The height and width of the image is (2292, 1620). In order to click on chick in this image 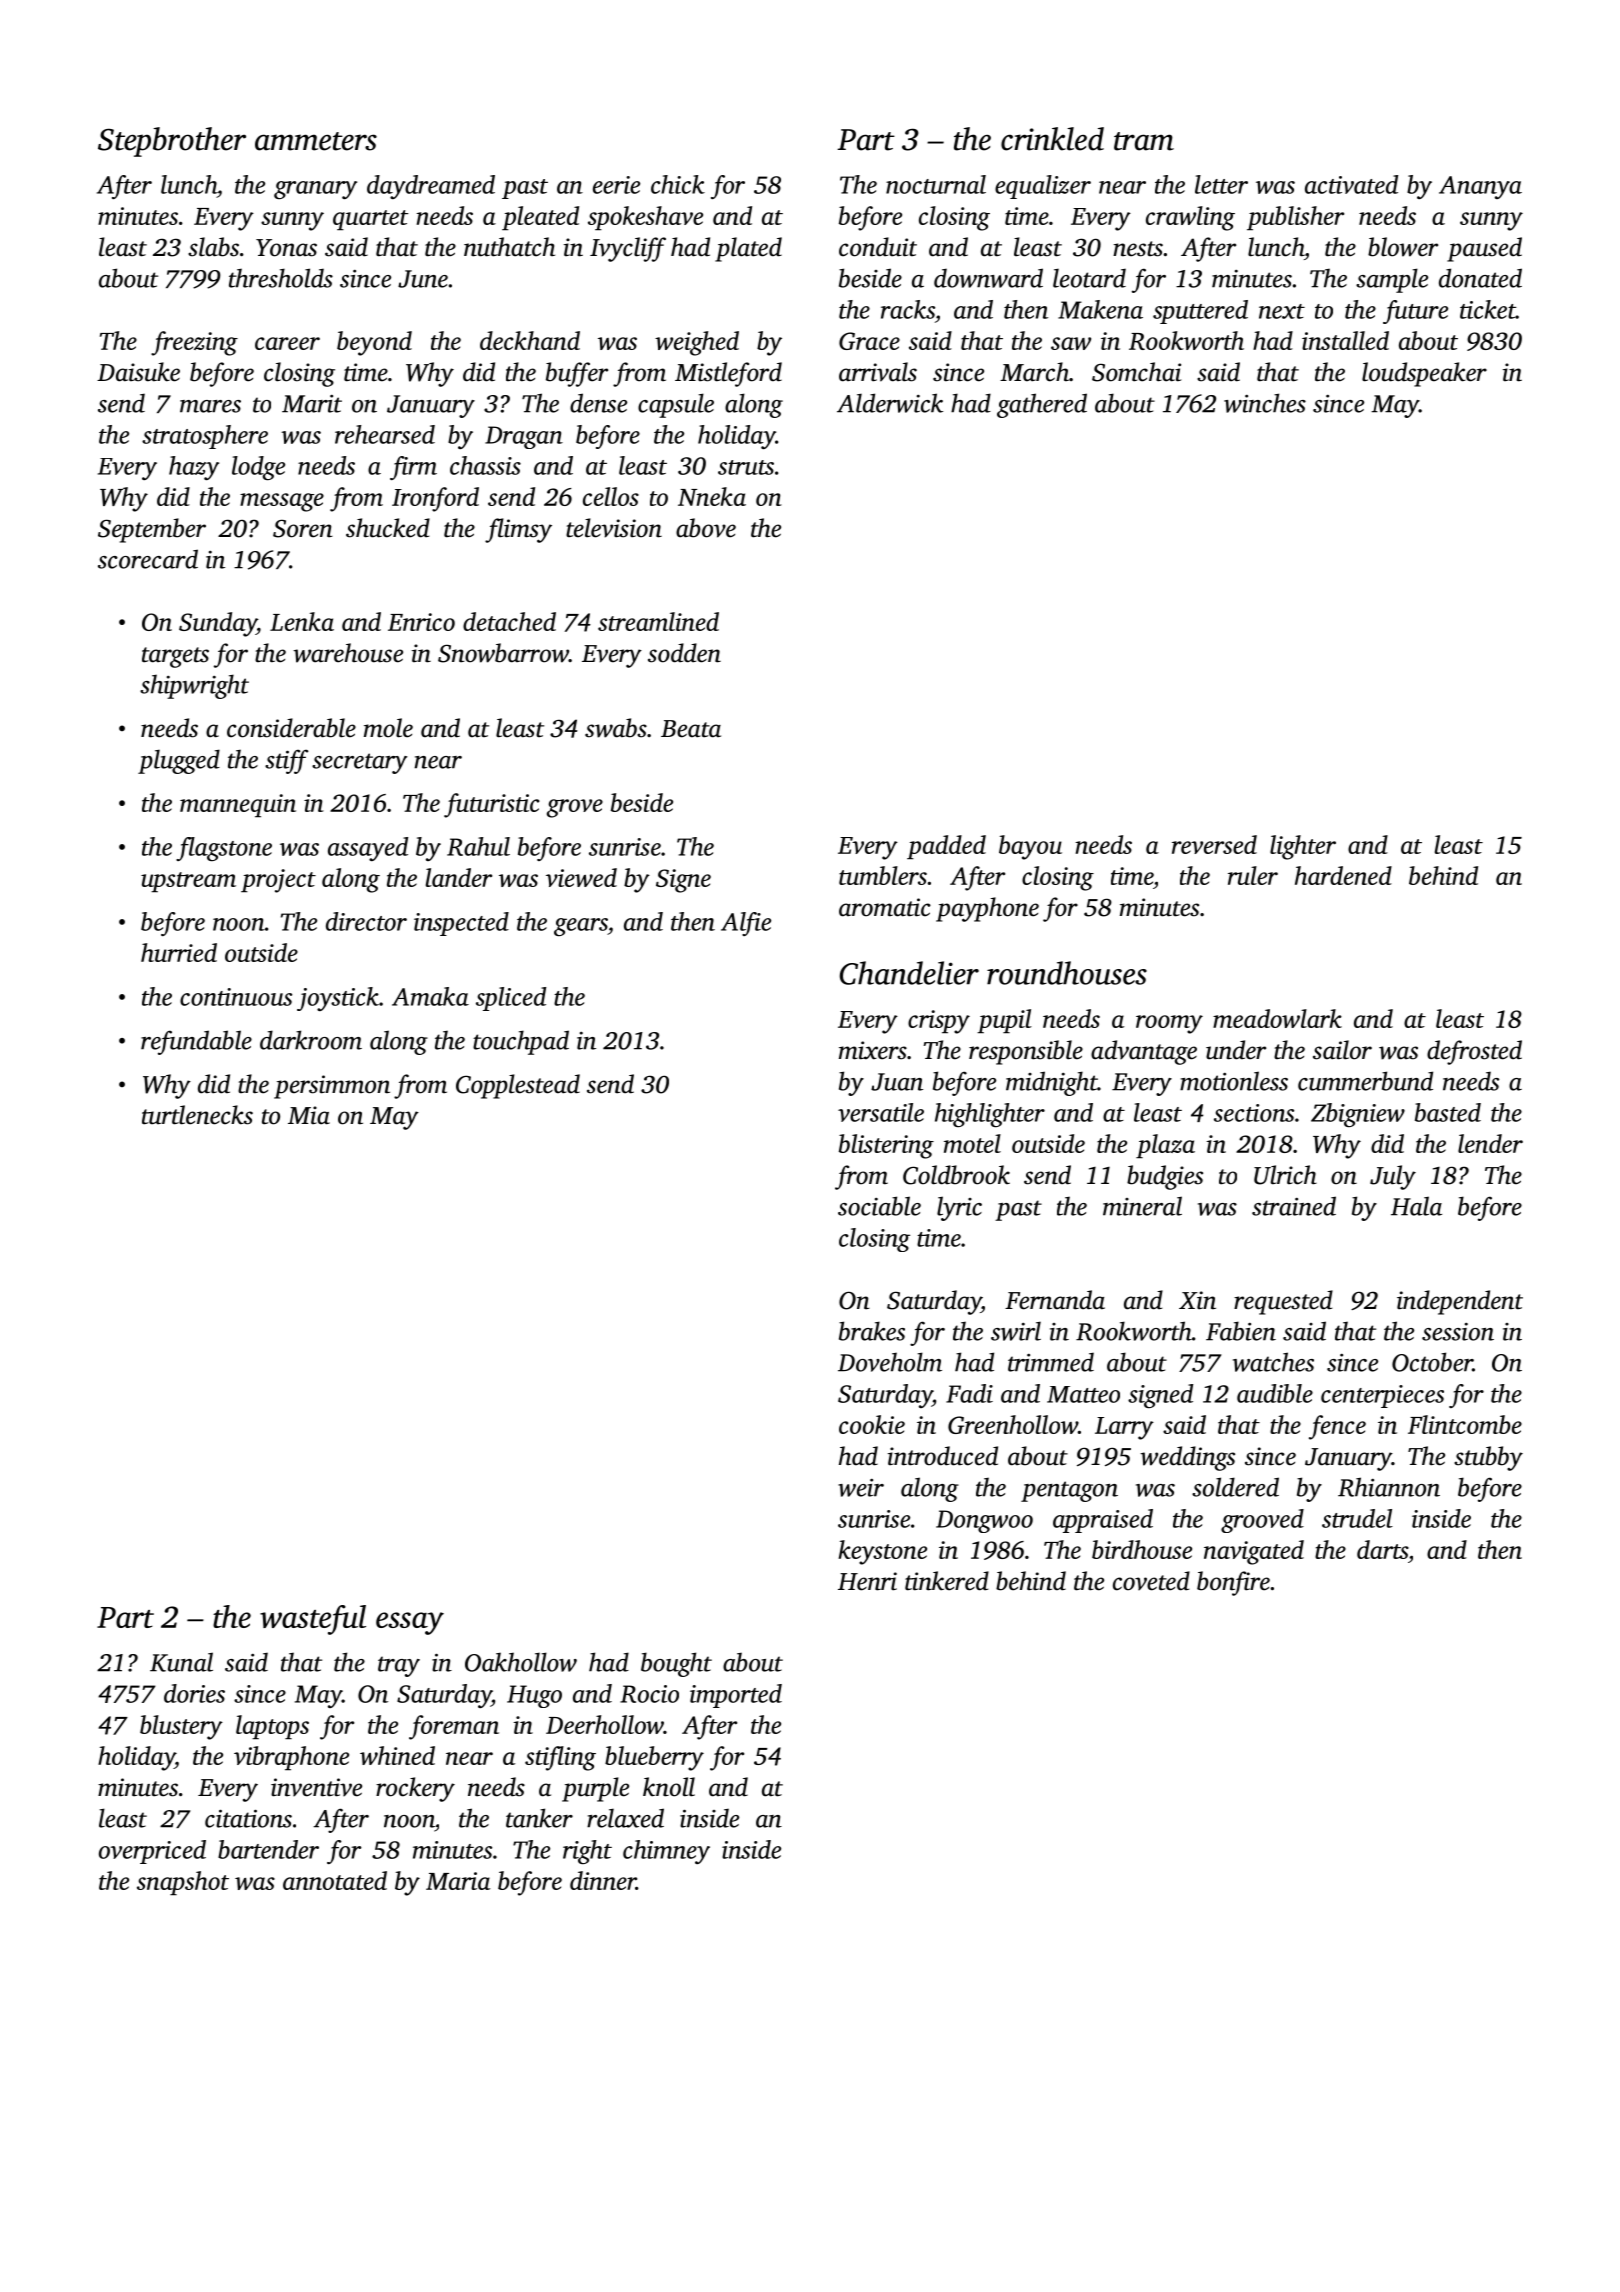, I will do `click(678, 184)`.
